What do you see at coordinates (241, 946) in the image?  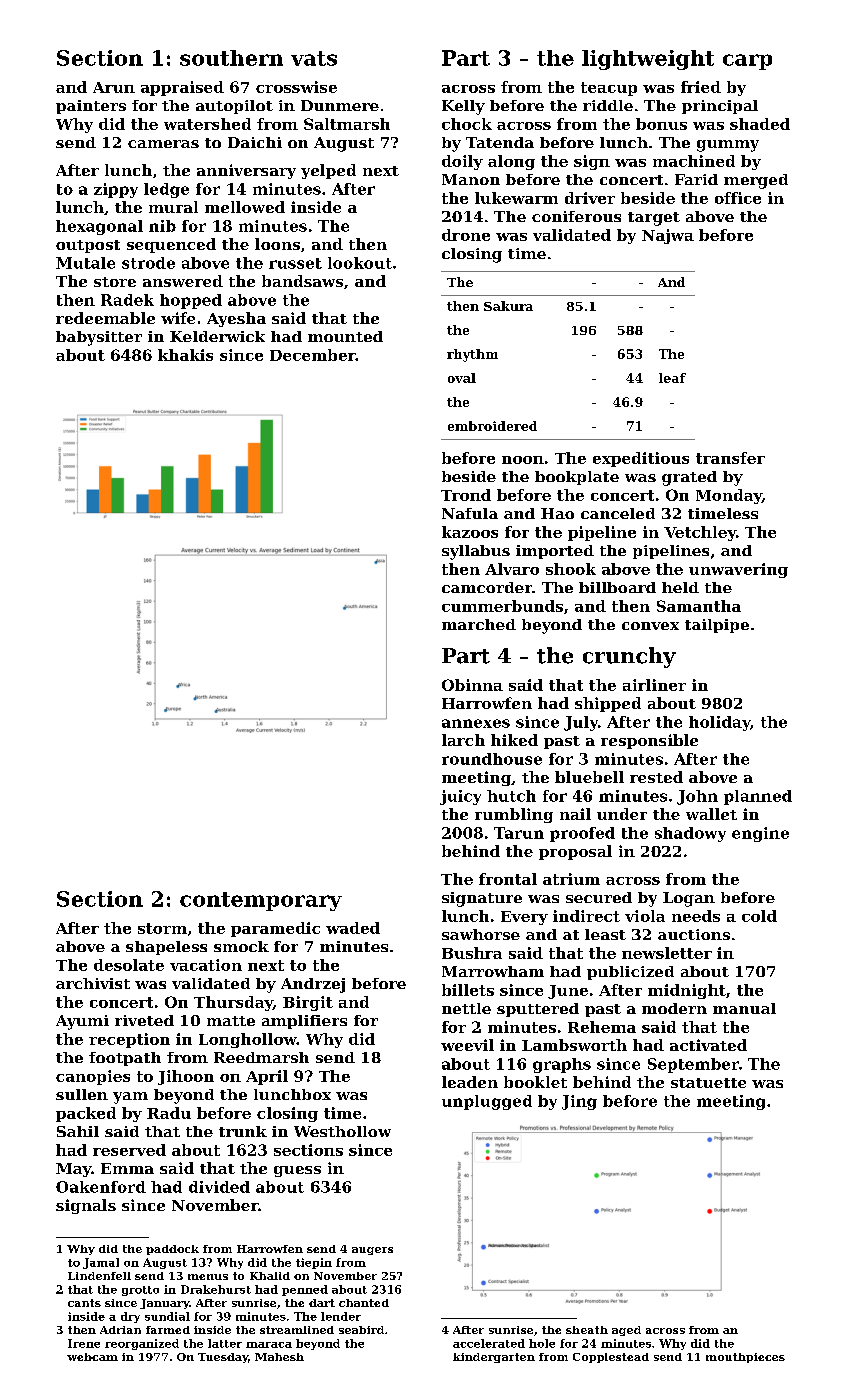 I see `smock` at bounding box center [241, 946].
